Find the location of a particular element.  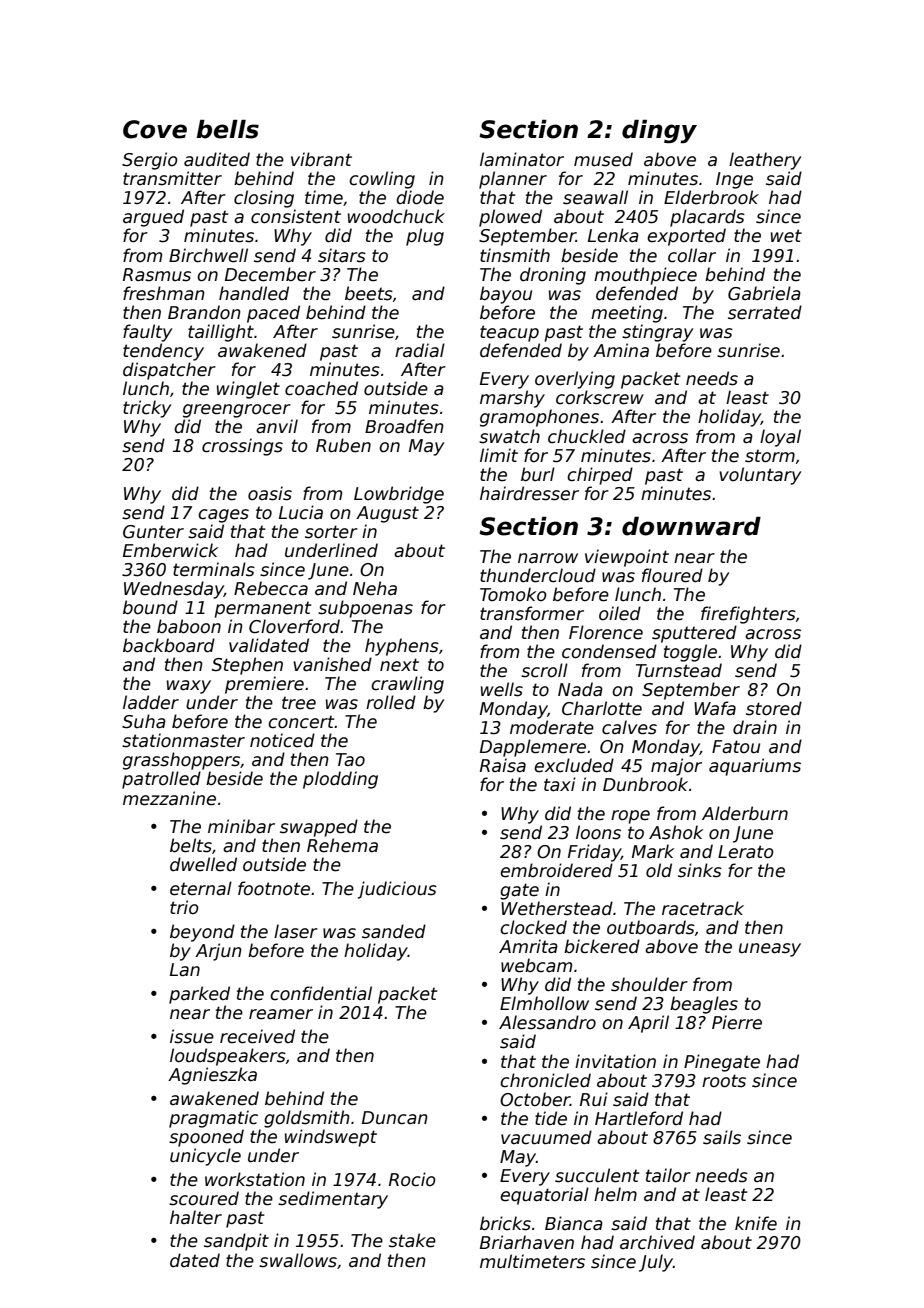

Lowbridge is located at coordinates (399, 495).
